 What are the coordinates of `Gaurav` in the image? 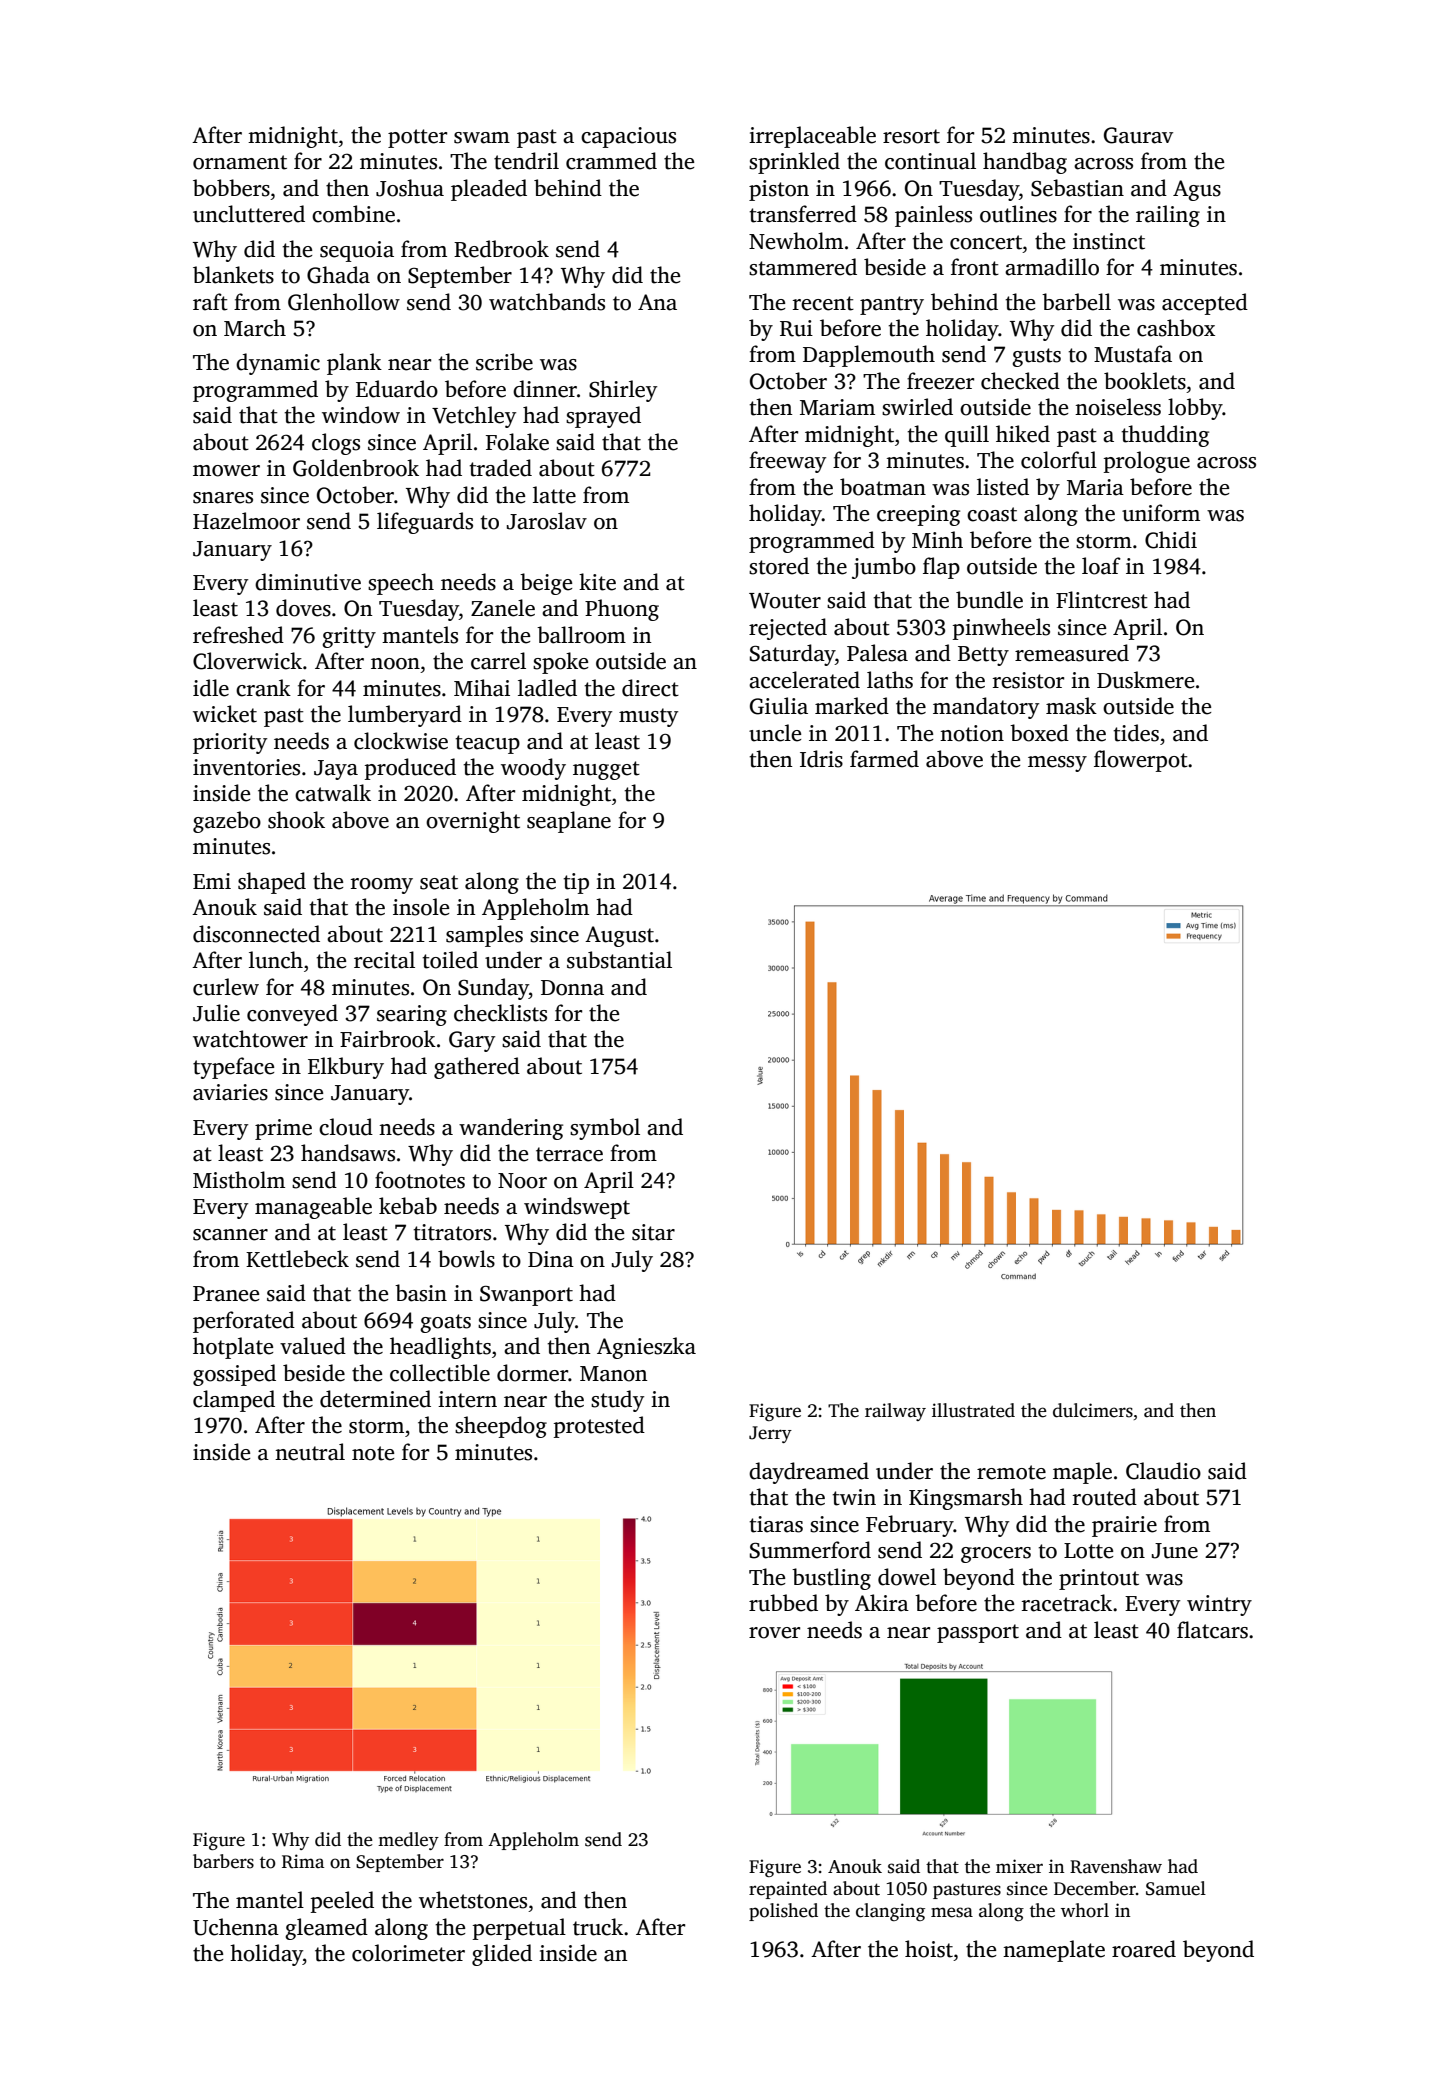 It's located at (1138, 135).
